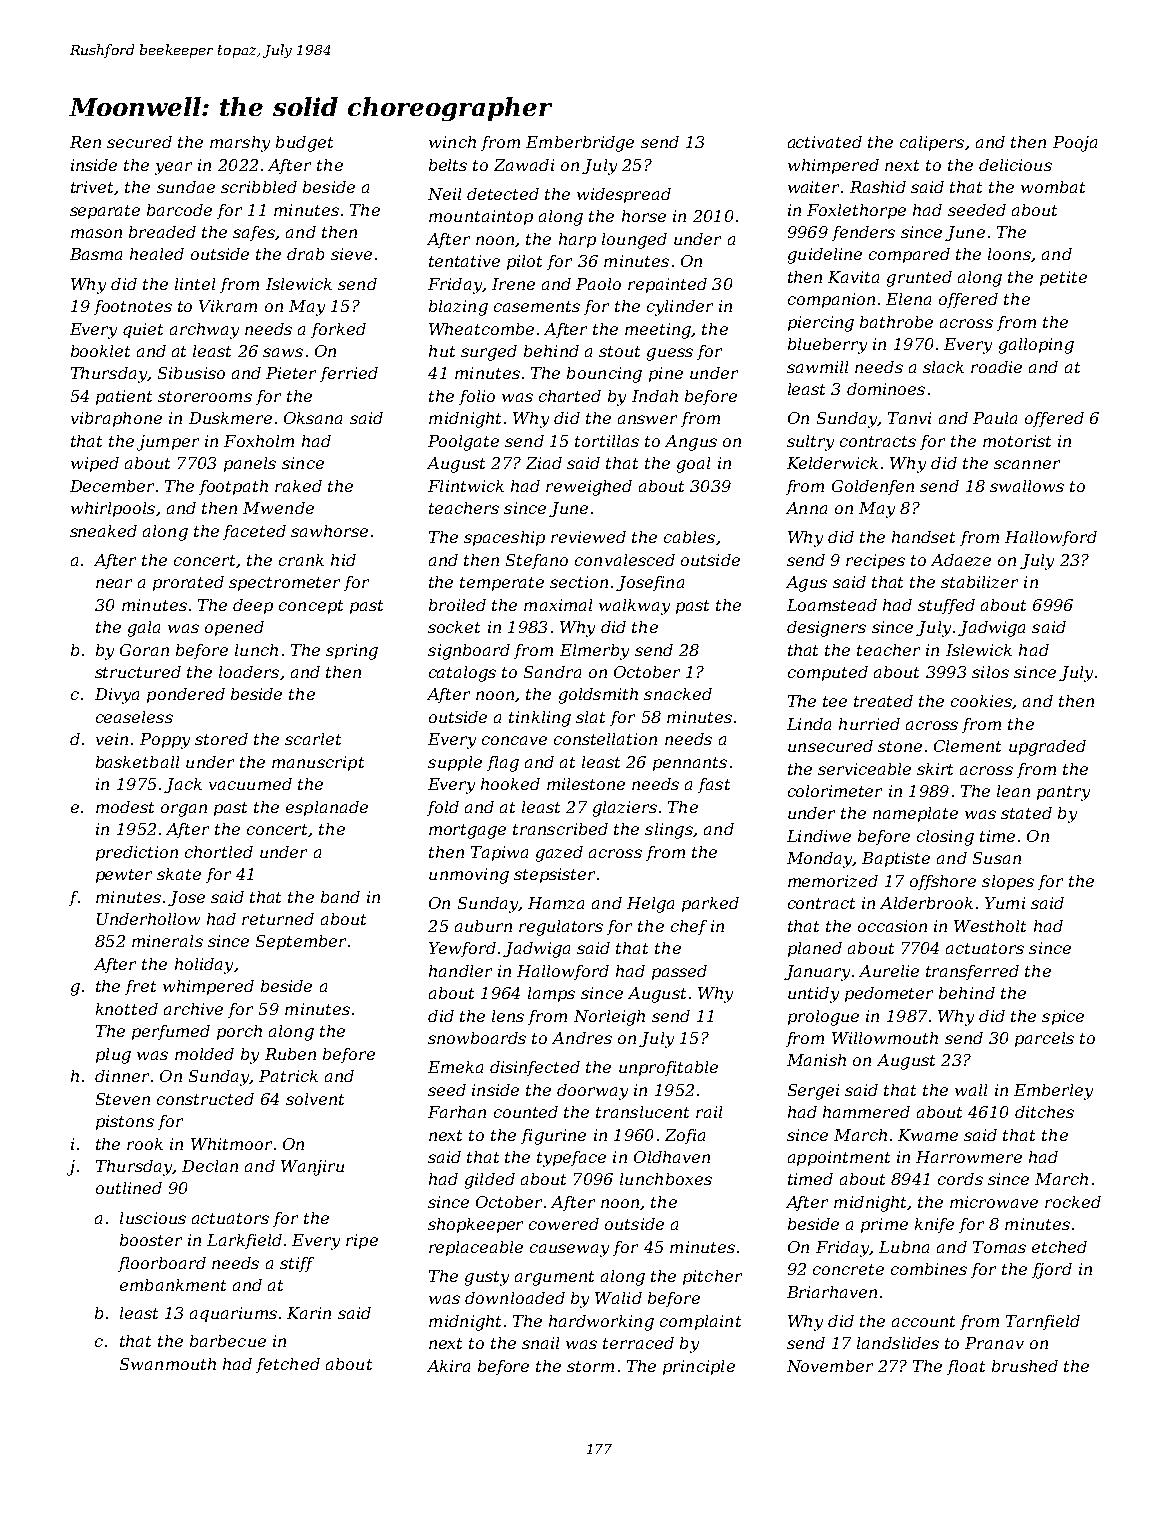  What do you see at coordinates (827, 346) in the image?
I see `blueberry` at bounding box center [827, 346].
